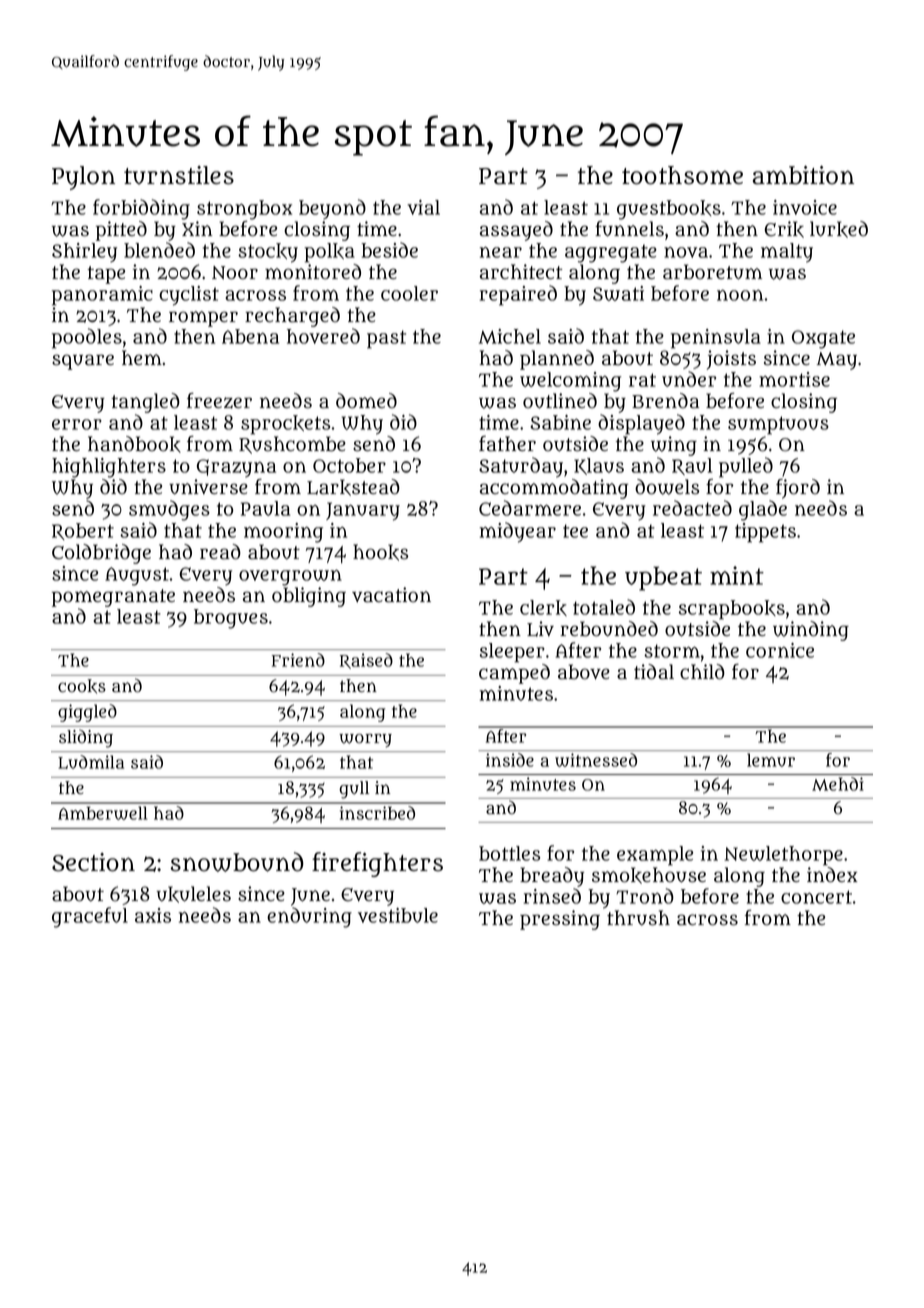 This screenshot has width=924, height=1308. I want to click on guestbooks, so click(669, 210).
